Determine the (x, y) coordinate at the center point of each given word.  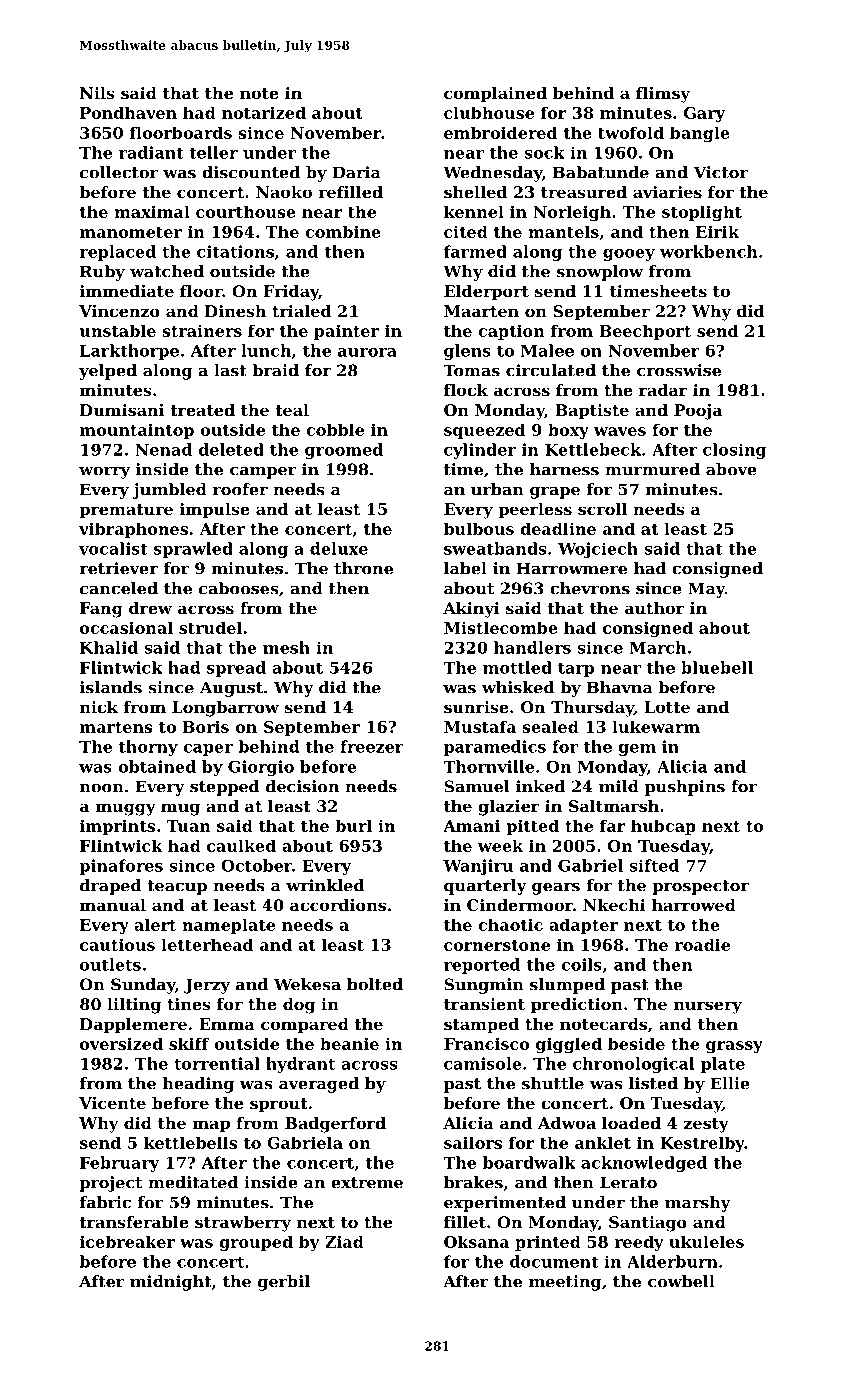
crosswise (679, 370)
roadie (702, 944)
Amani (471, 825)
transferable (134, 1222)
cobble (335, 429)
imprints (117, 827)
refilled (351, 192)
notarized (264, 112)
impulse (215, 511)
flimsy (663, 95)
